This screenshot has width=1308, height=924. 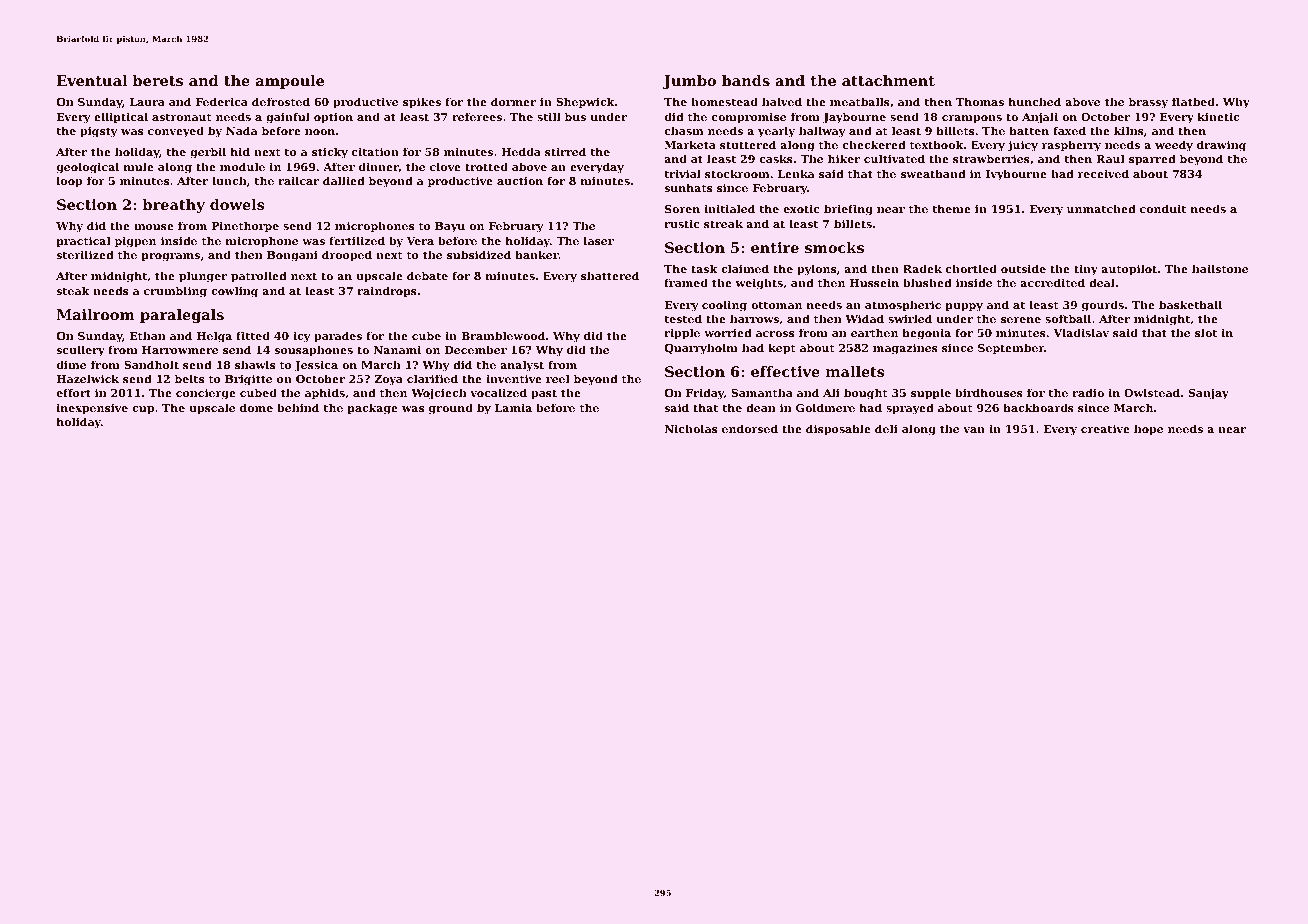 What do you see at coordinates (1193, 101) in the screenshot?
I see `flatbed` at bounding box center [1193, 101].
